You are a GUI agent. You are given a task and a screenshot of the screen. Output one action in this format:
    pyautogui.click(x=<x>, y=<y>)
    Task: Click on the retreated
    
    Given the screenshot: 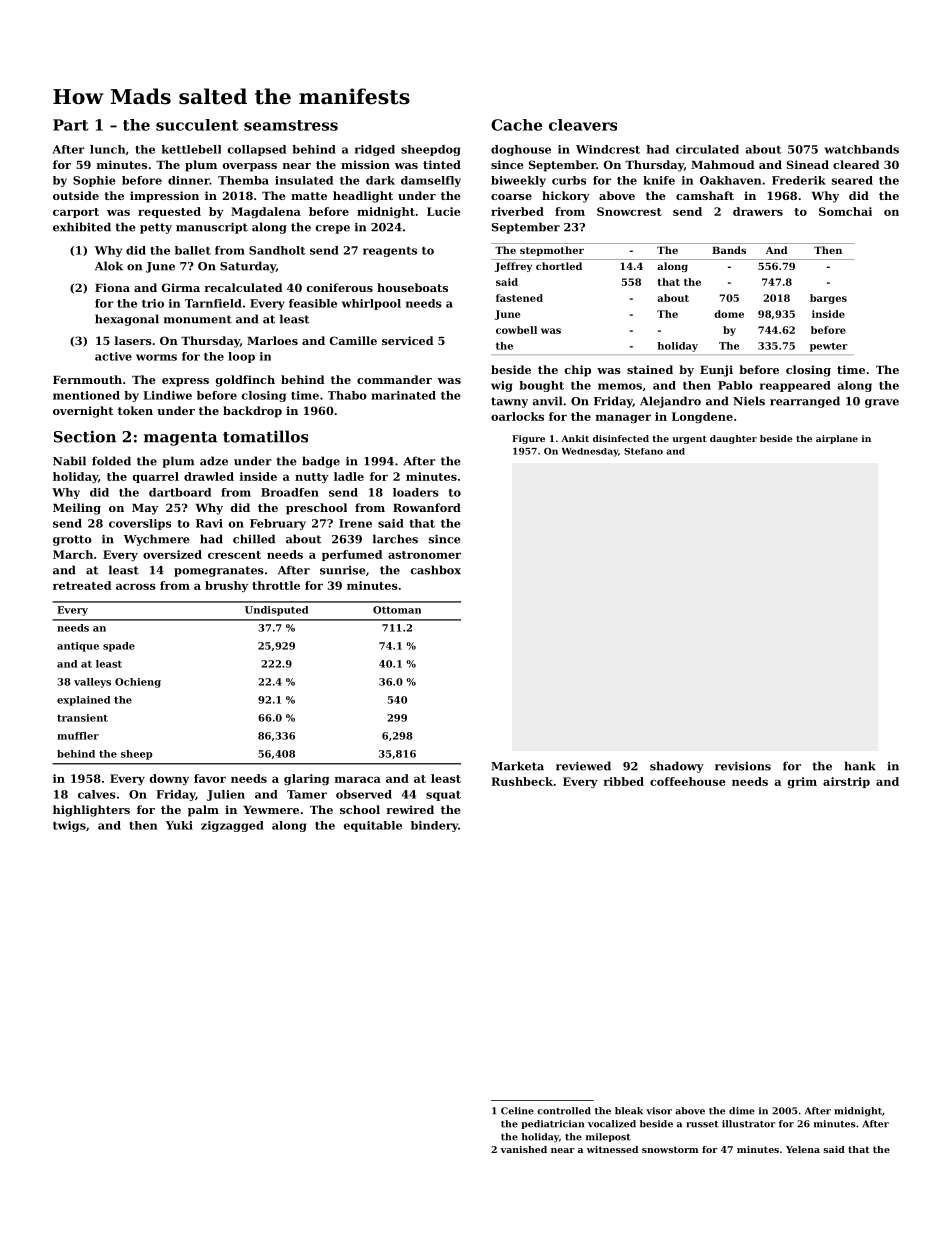 What is the action you would take?
    pyautogui.click(x=82, y=585)
